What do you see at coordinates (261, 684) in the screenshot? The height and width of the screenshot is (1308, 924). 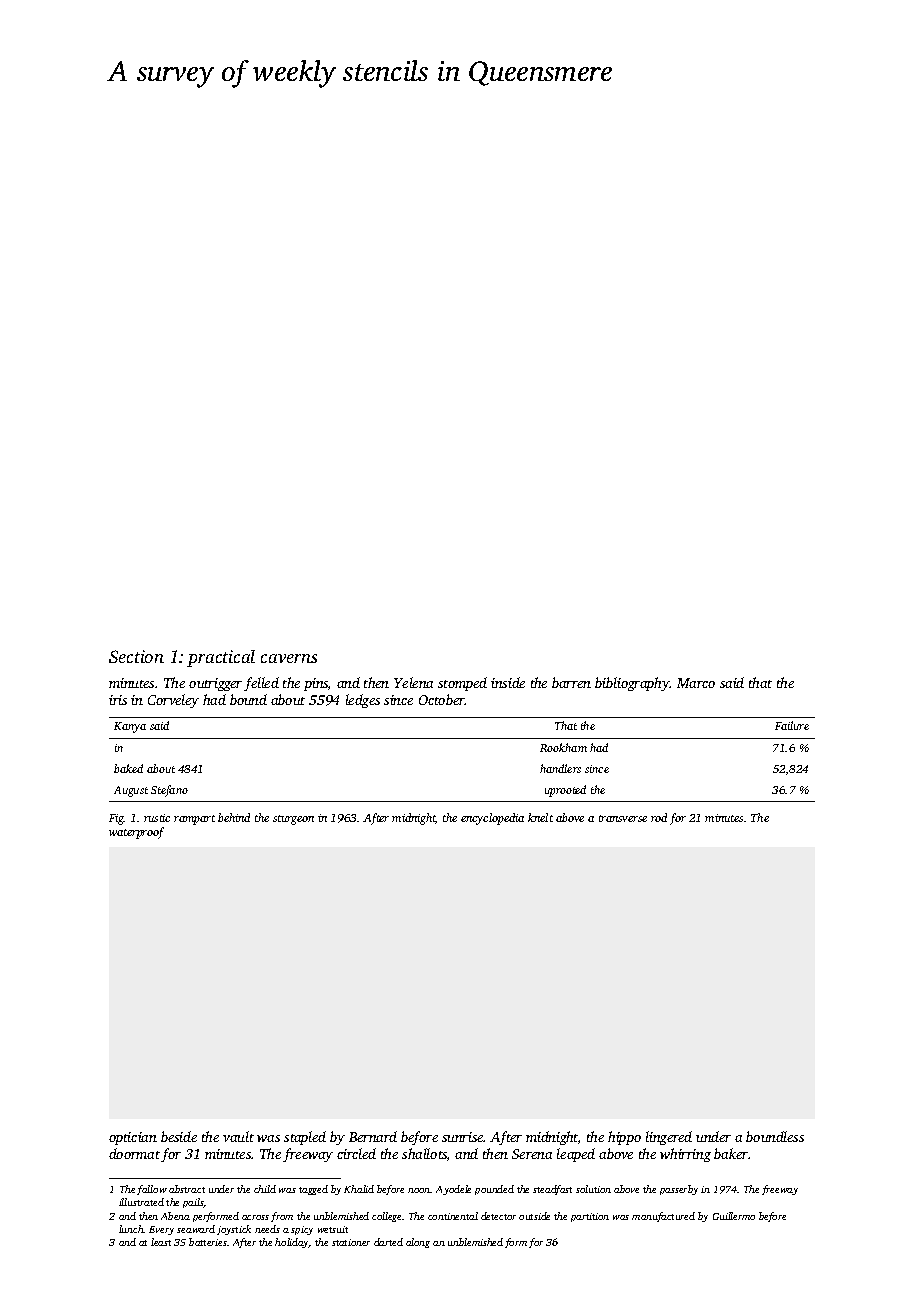 I see `felled` at bounding box center [261, 684].
